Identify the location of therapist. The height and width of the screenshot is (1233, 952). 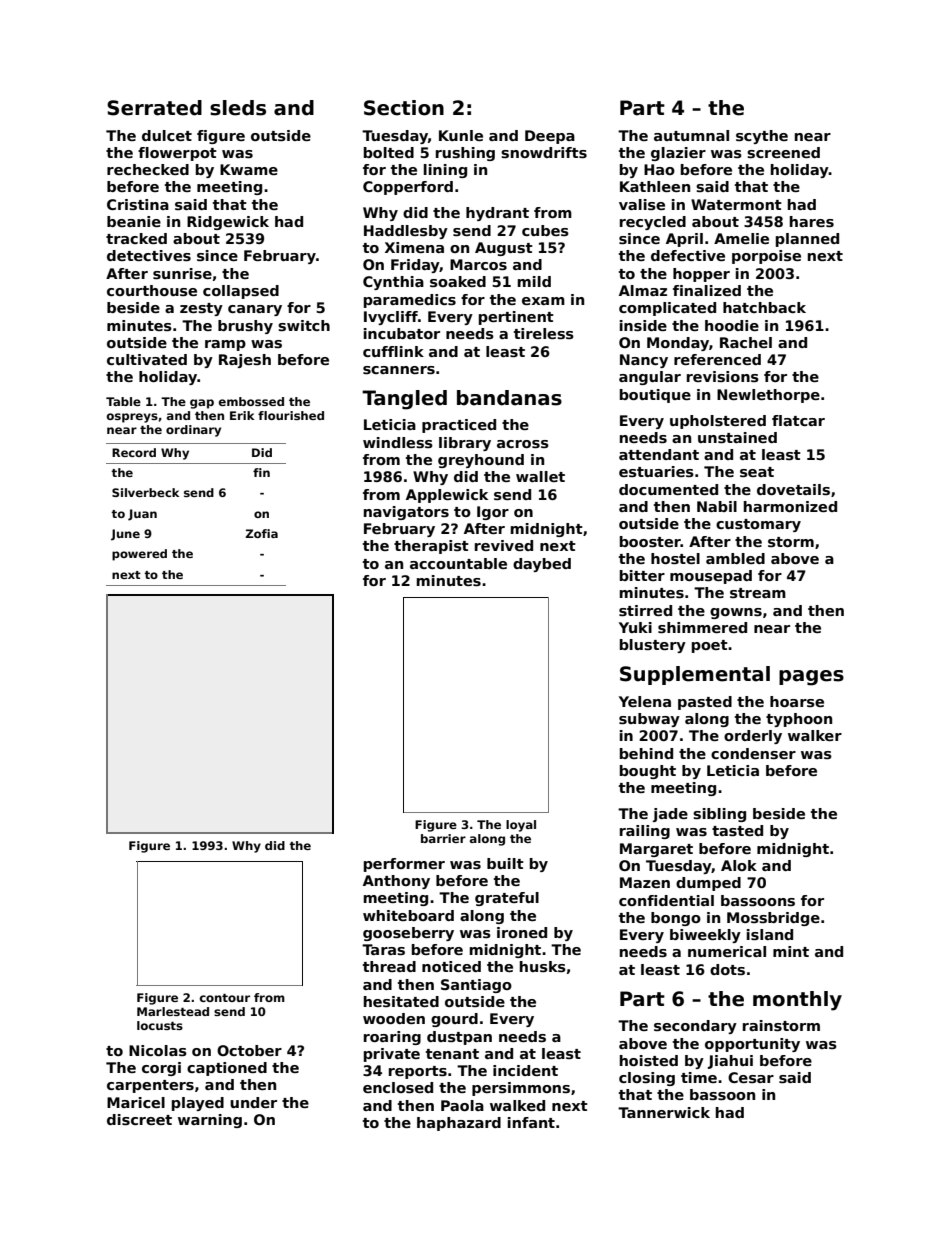
(431, 547).
